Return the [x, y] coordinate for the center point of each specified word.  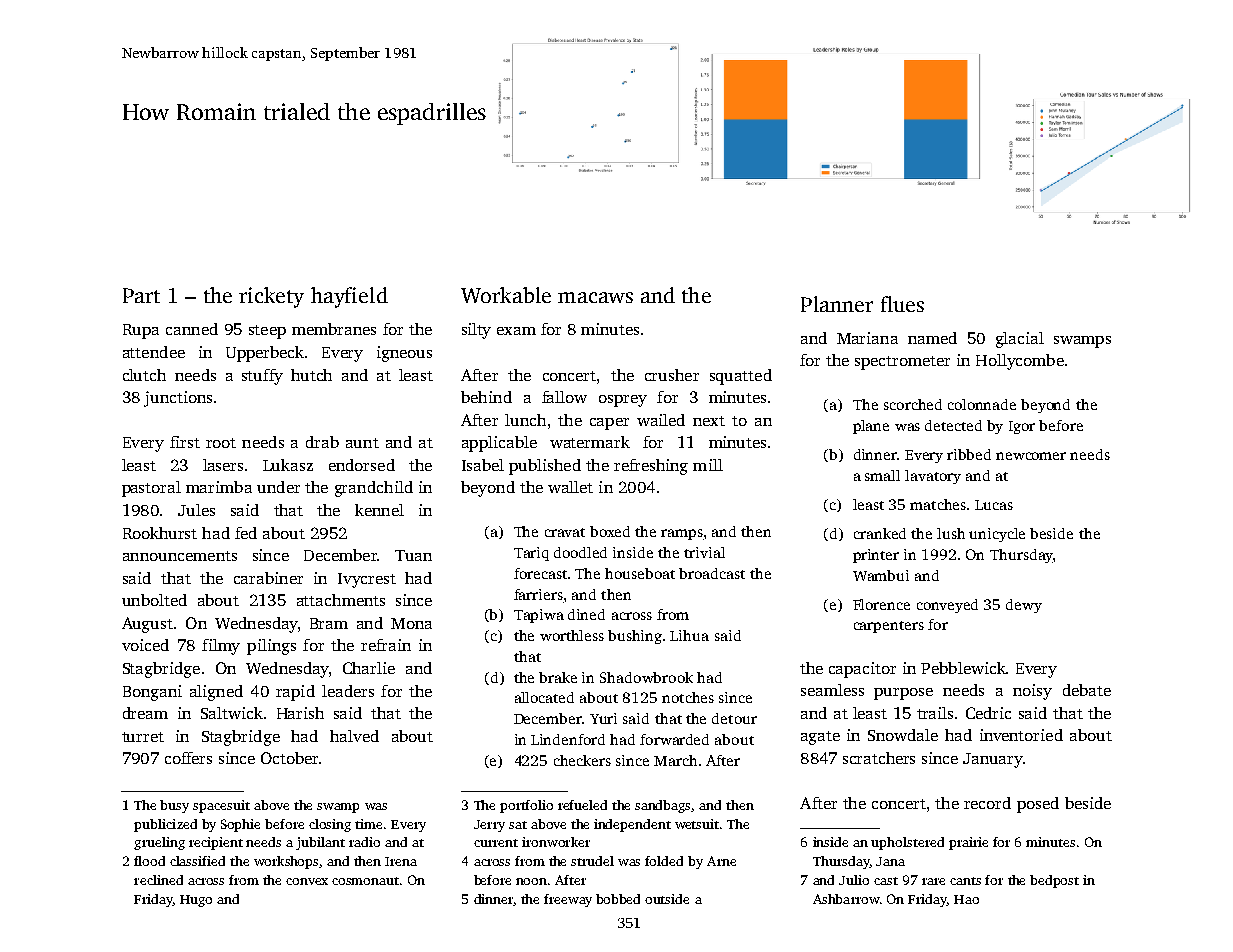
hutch [311, 375]
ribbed [969, 454]
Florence [881, 604]
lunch [525, 420]
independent [632, 825]
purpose [903, 694]
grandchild [374, 489]
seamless [832, 690]
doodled [580, 552]
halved [354, 736]
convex [307, 881]
